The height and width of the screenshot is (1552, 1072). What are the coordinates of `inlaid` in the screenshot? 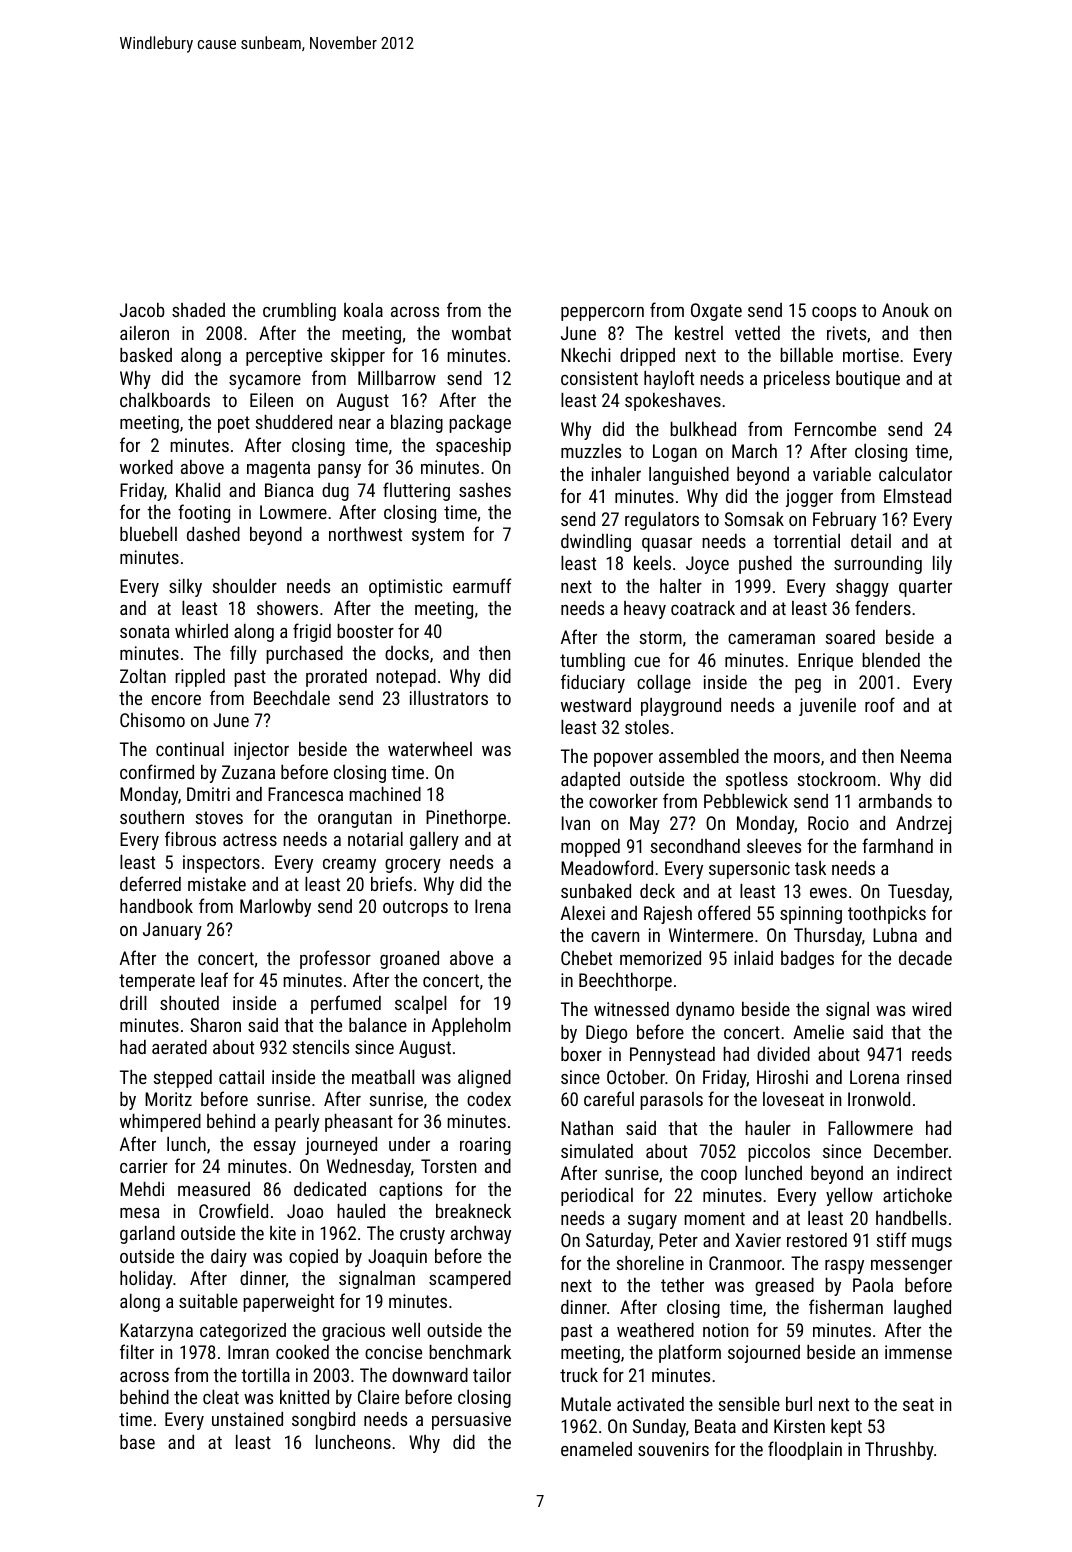 It's located at (753, 958).
